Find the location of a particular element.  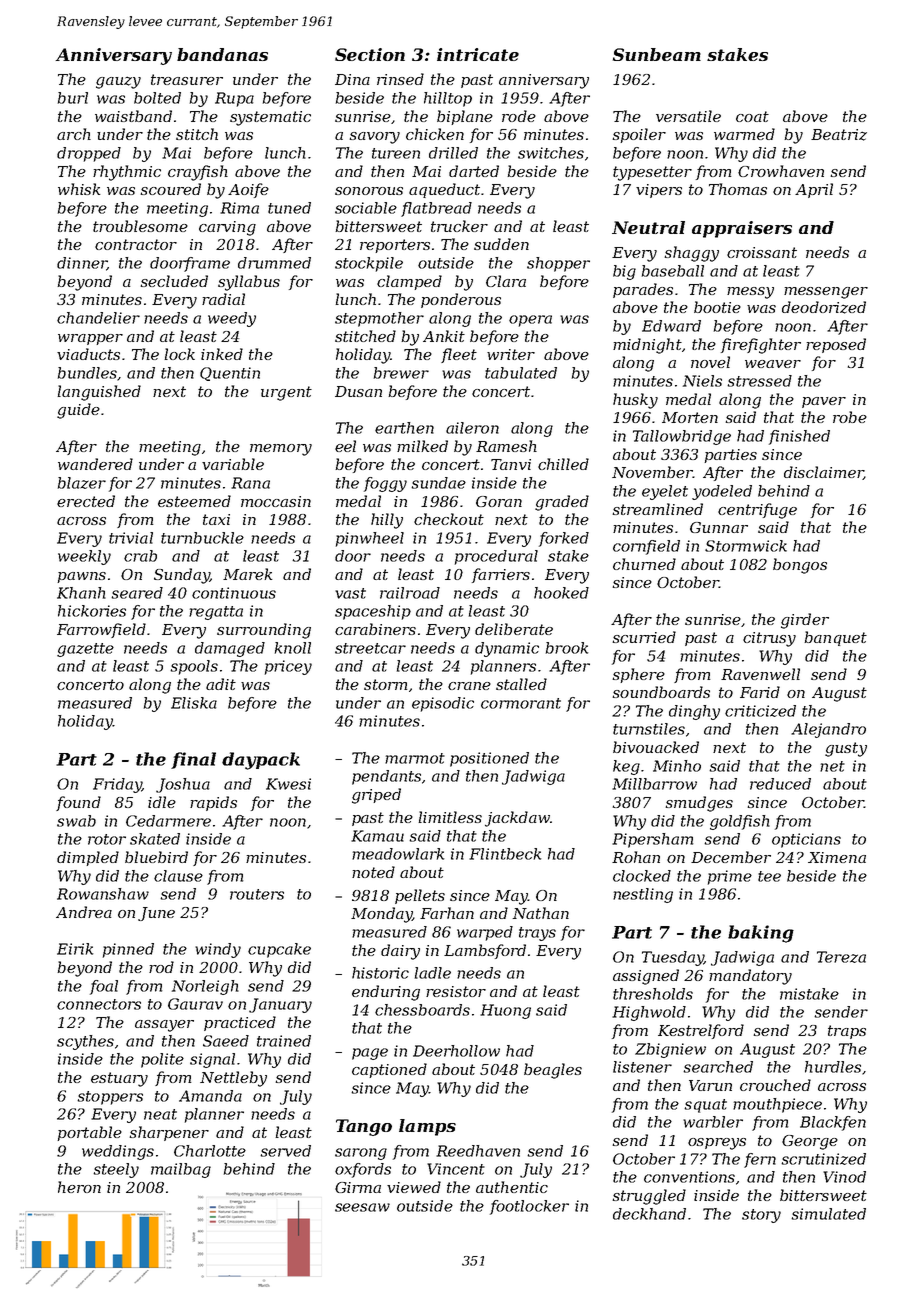

gusty is located at coordinates (846, 749).
